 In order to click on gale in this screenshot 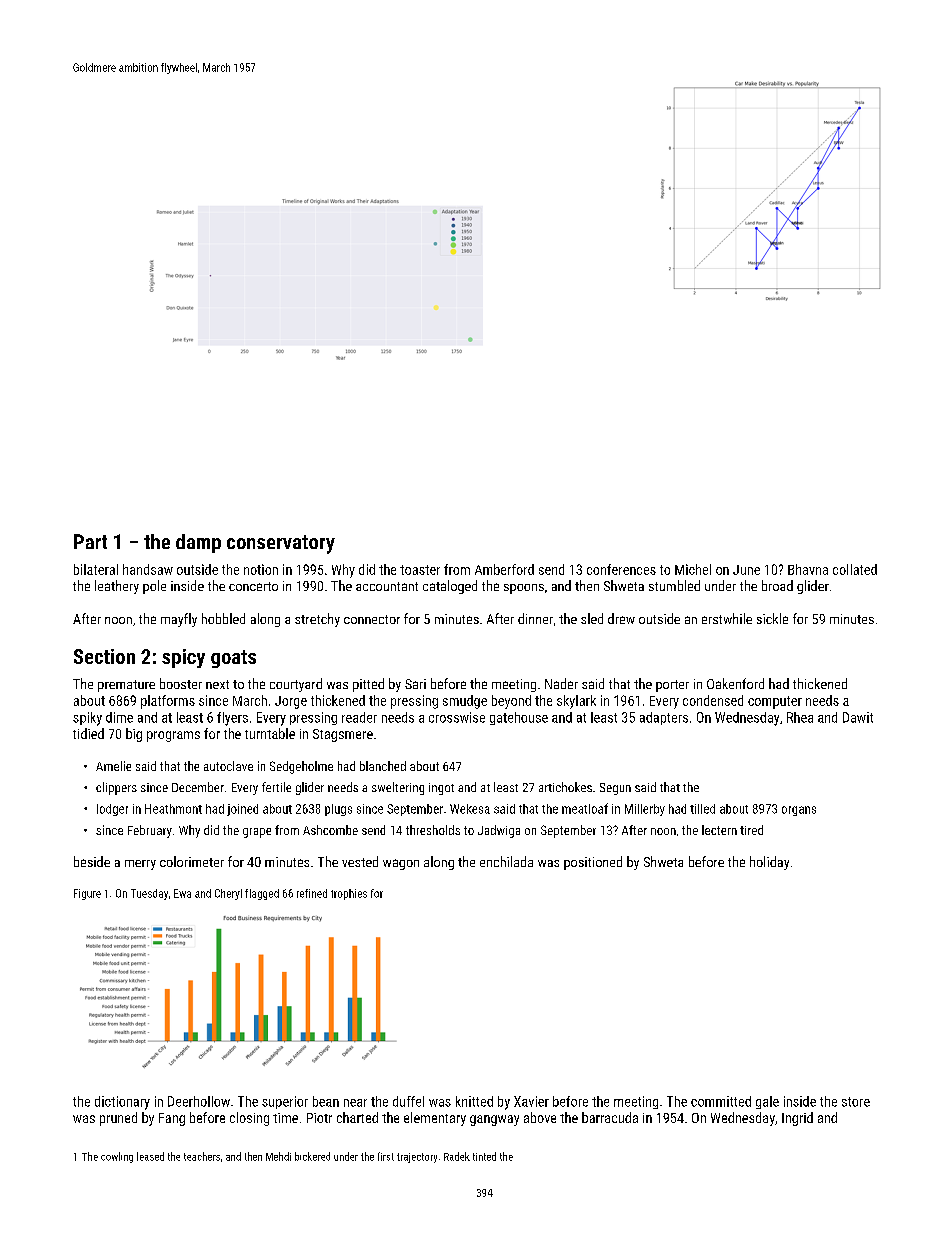, I will do `click(767, 1102)`.
